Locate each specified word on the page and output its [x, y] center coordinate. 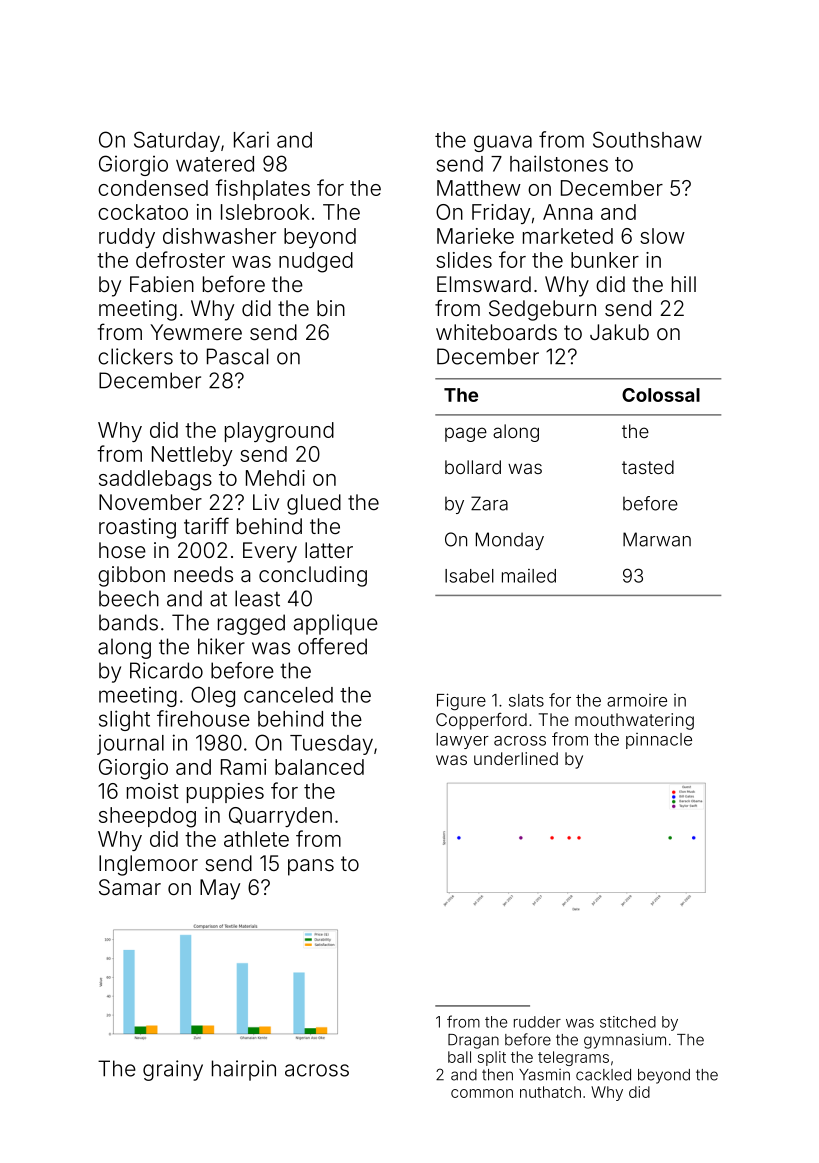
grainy [173, 1070]
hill [684, 284]
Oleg [213, 696]
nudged [316, 262]
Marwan [657, 539]
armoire [637, 700]
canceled [288, 695]
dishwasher [219, 236]
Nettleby [192, 456]
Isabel [469, 576]
